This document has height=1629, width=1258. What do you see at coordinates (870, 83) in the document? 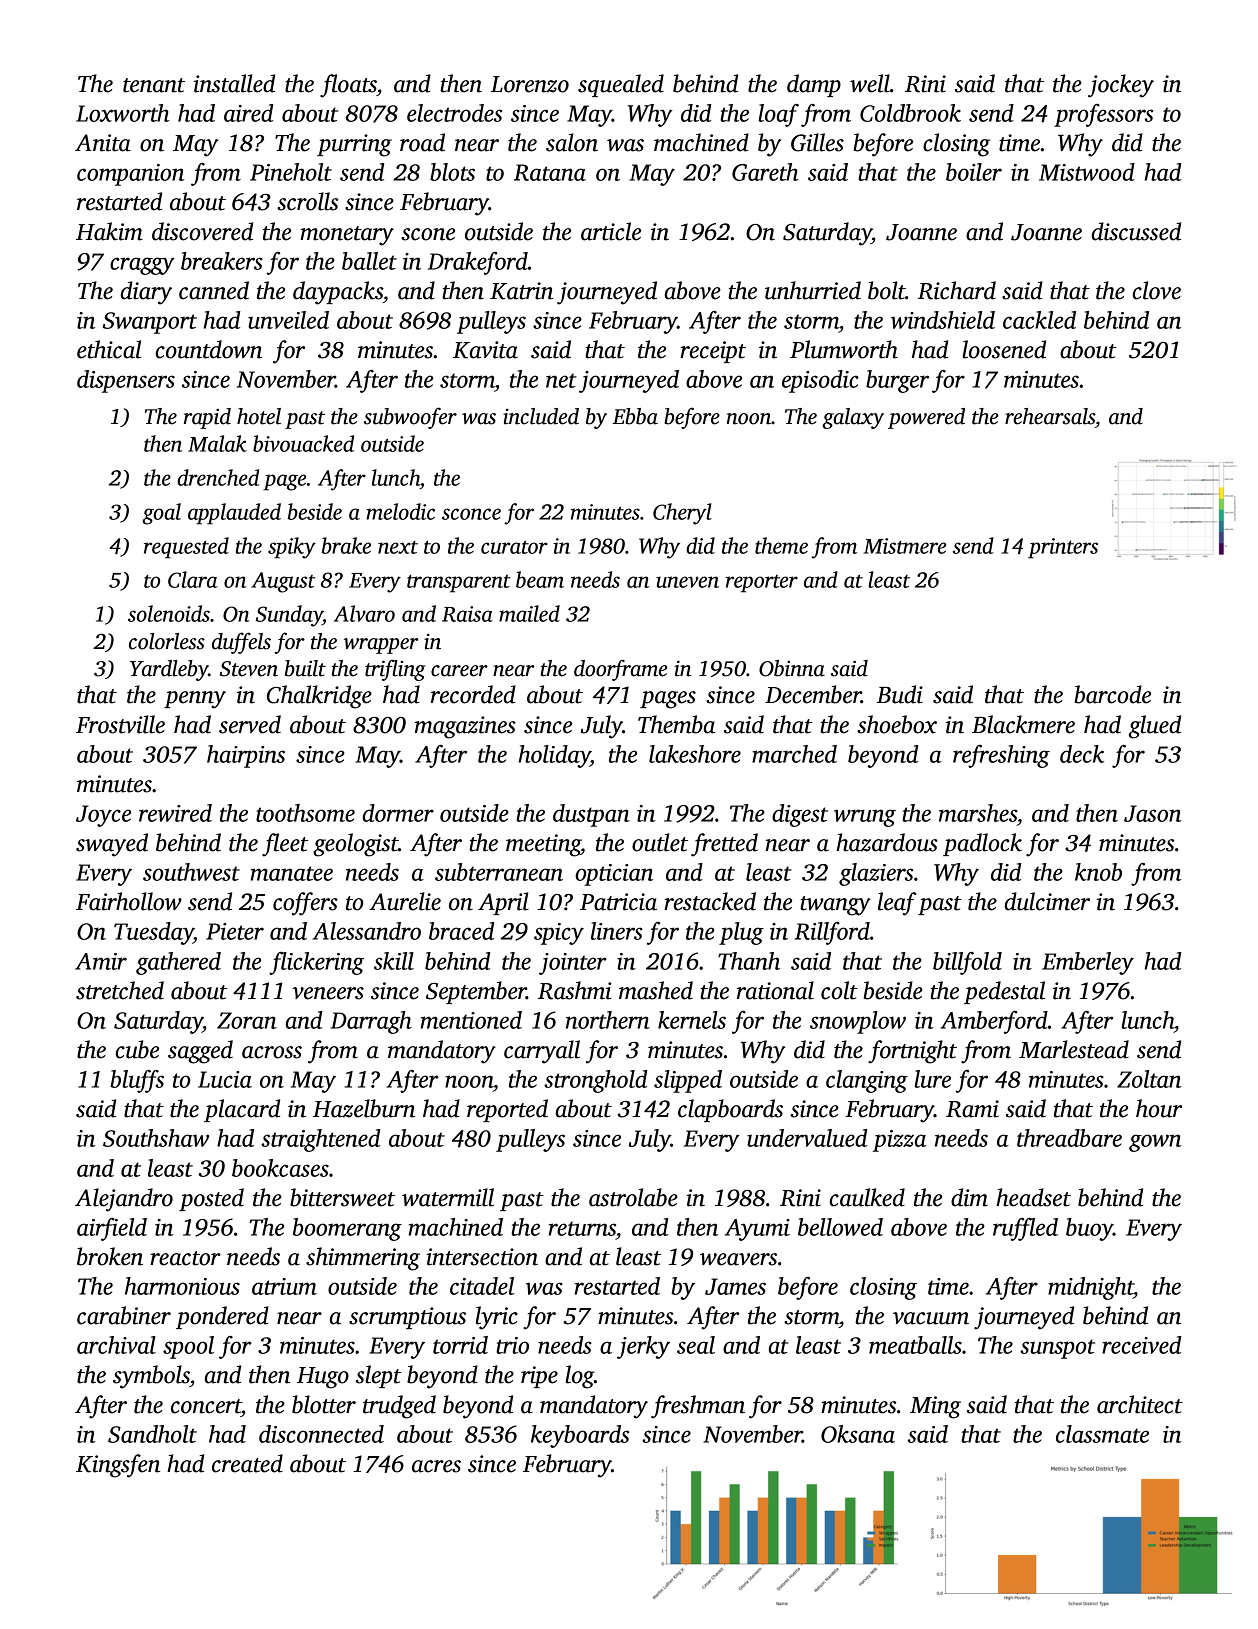
I see `well` at bounding box center [870, 83].
